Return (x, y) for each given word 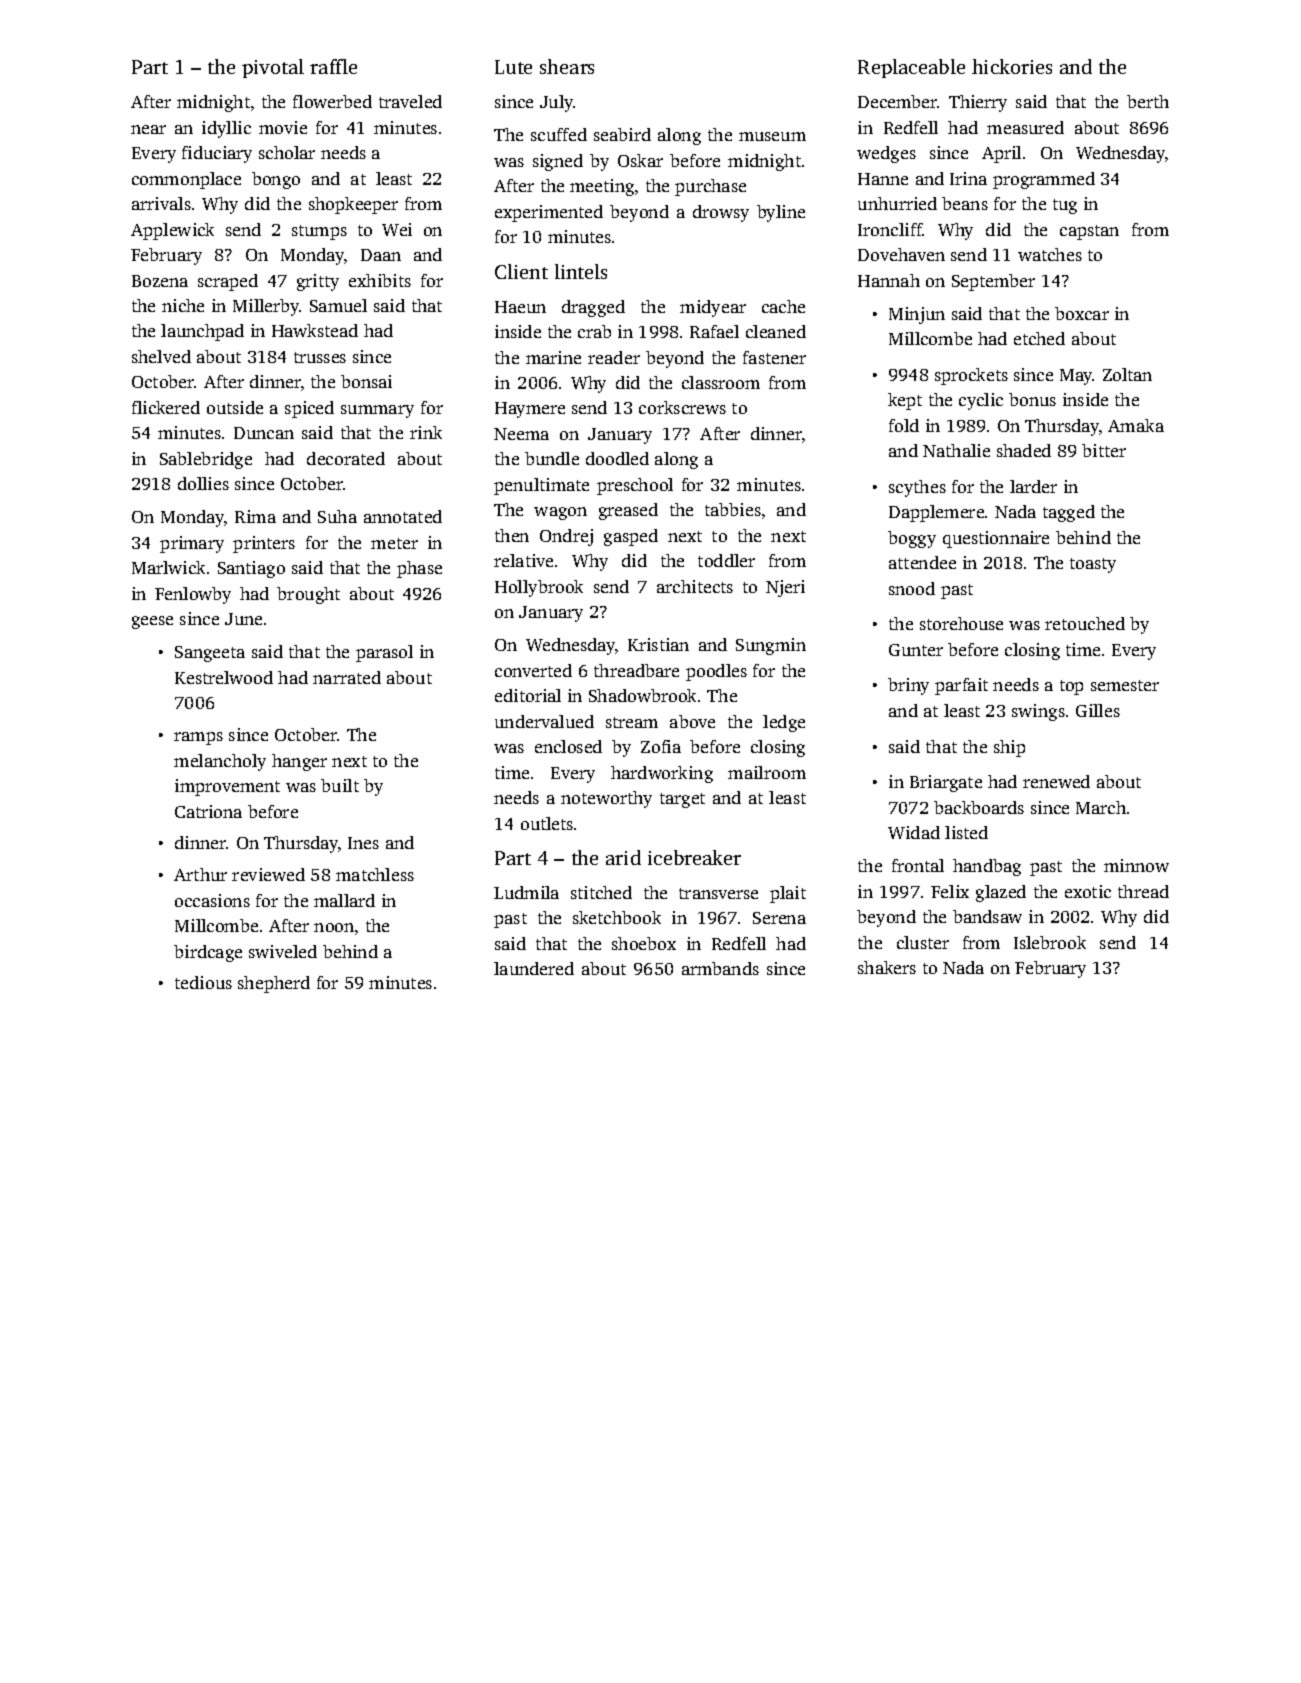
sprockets (971, 376)
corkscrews (682, 407)
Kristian (658, 644)
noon (334, 927)
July (557, 103)
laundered (534, 968)
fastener (774, 357)
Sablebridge (206, 460)
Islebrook (1050, 942)
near (148, 129)
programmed (1044, 180)
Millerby (266, 307)
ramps (198, 738)
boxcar (1082, 313)
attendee (922, 562)
